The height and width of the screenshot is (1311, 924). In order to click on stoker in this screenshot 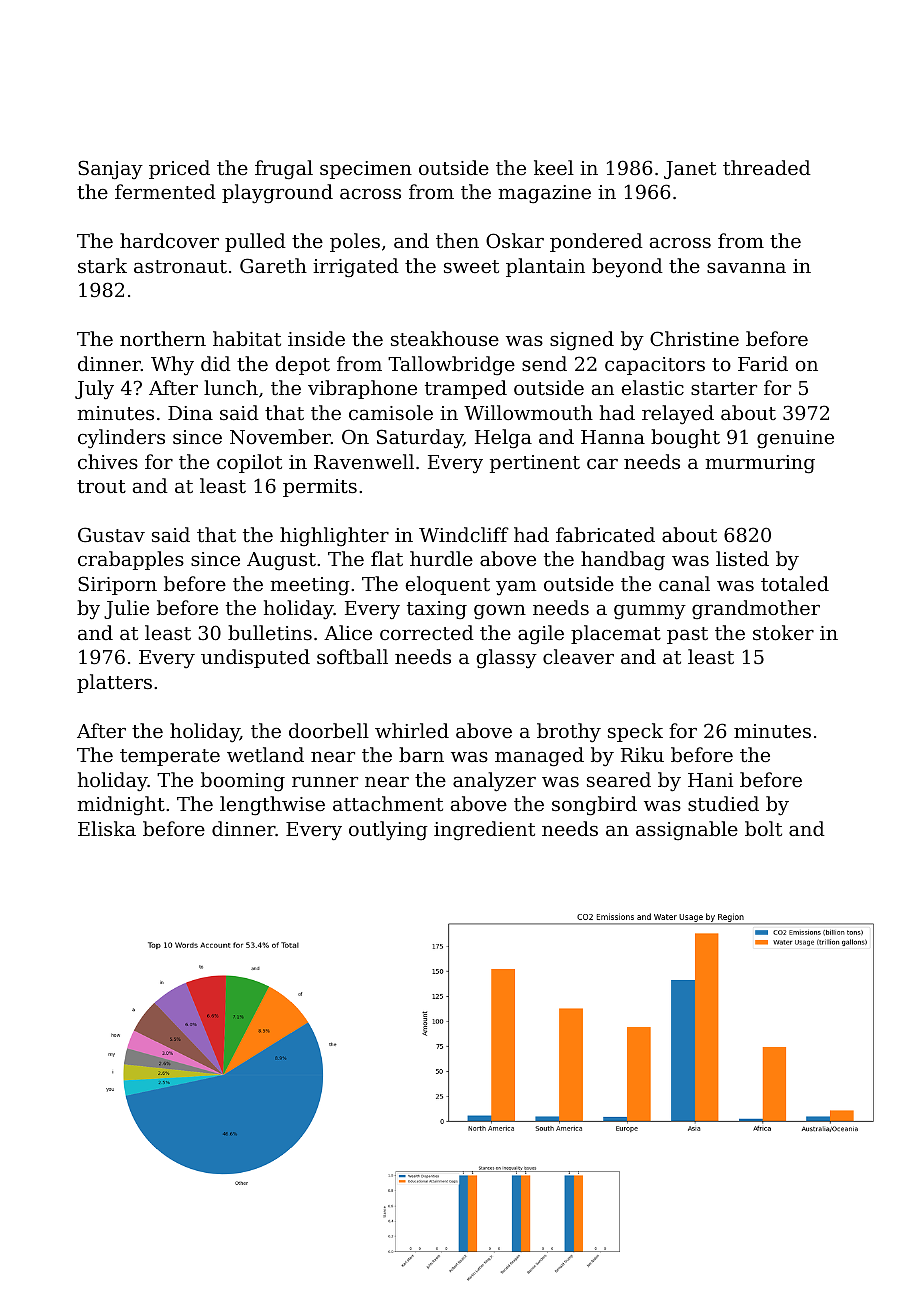, I will do `click(783, 632)`.
